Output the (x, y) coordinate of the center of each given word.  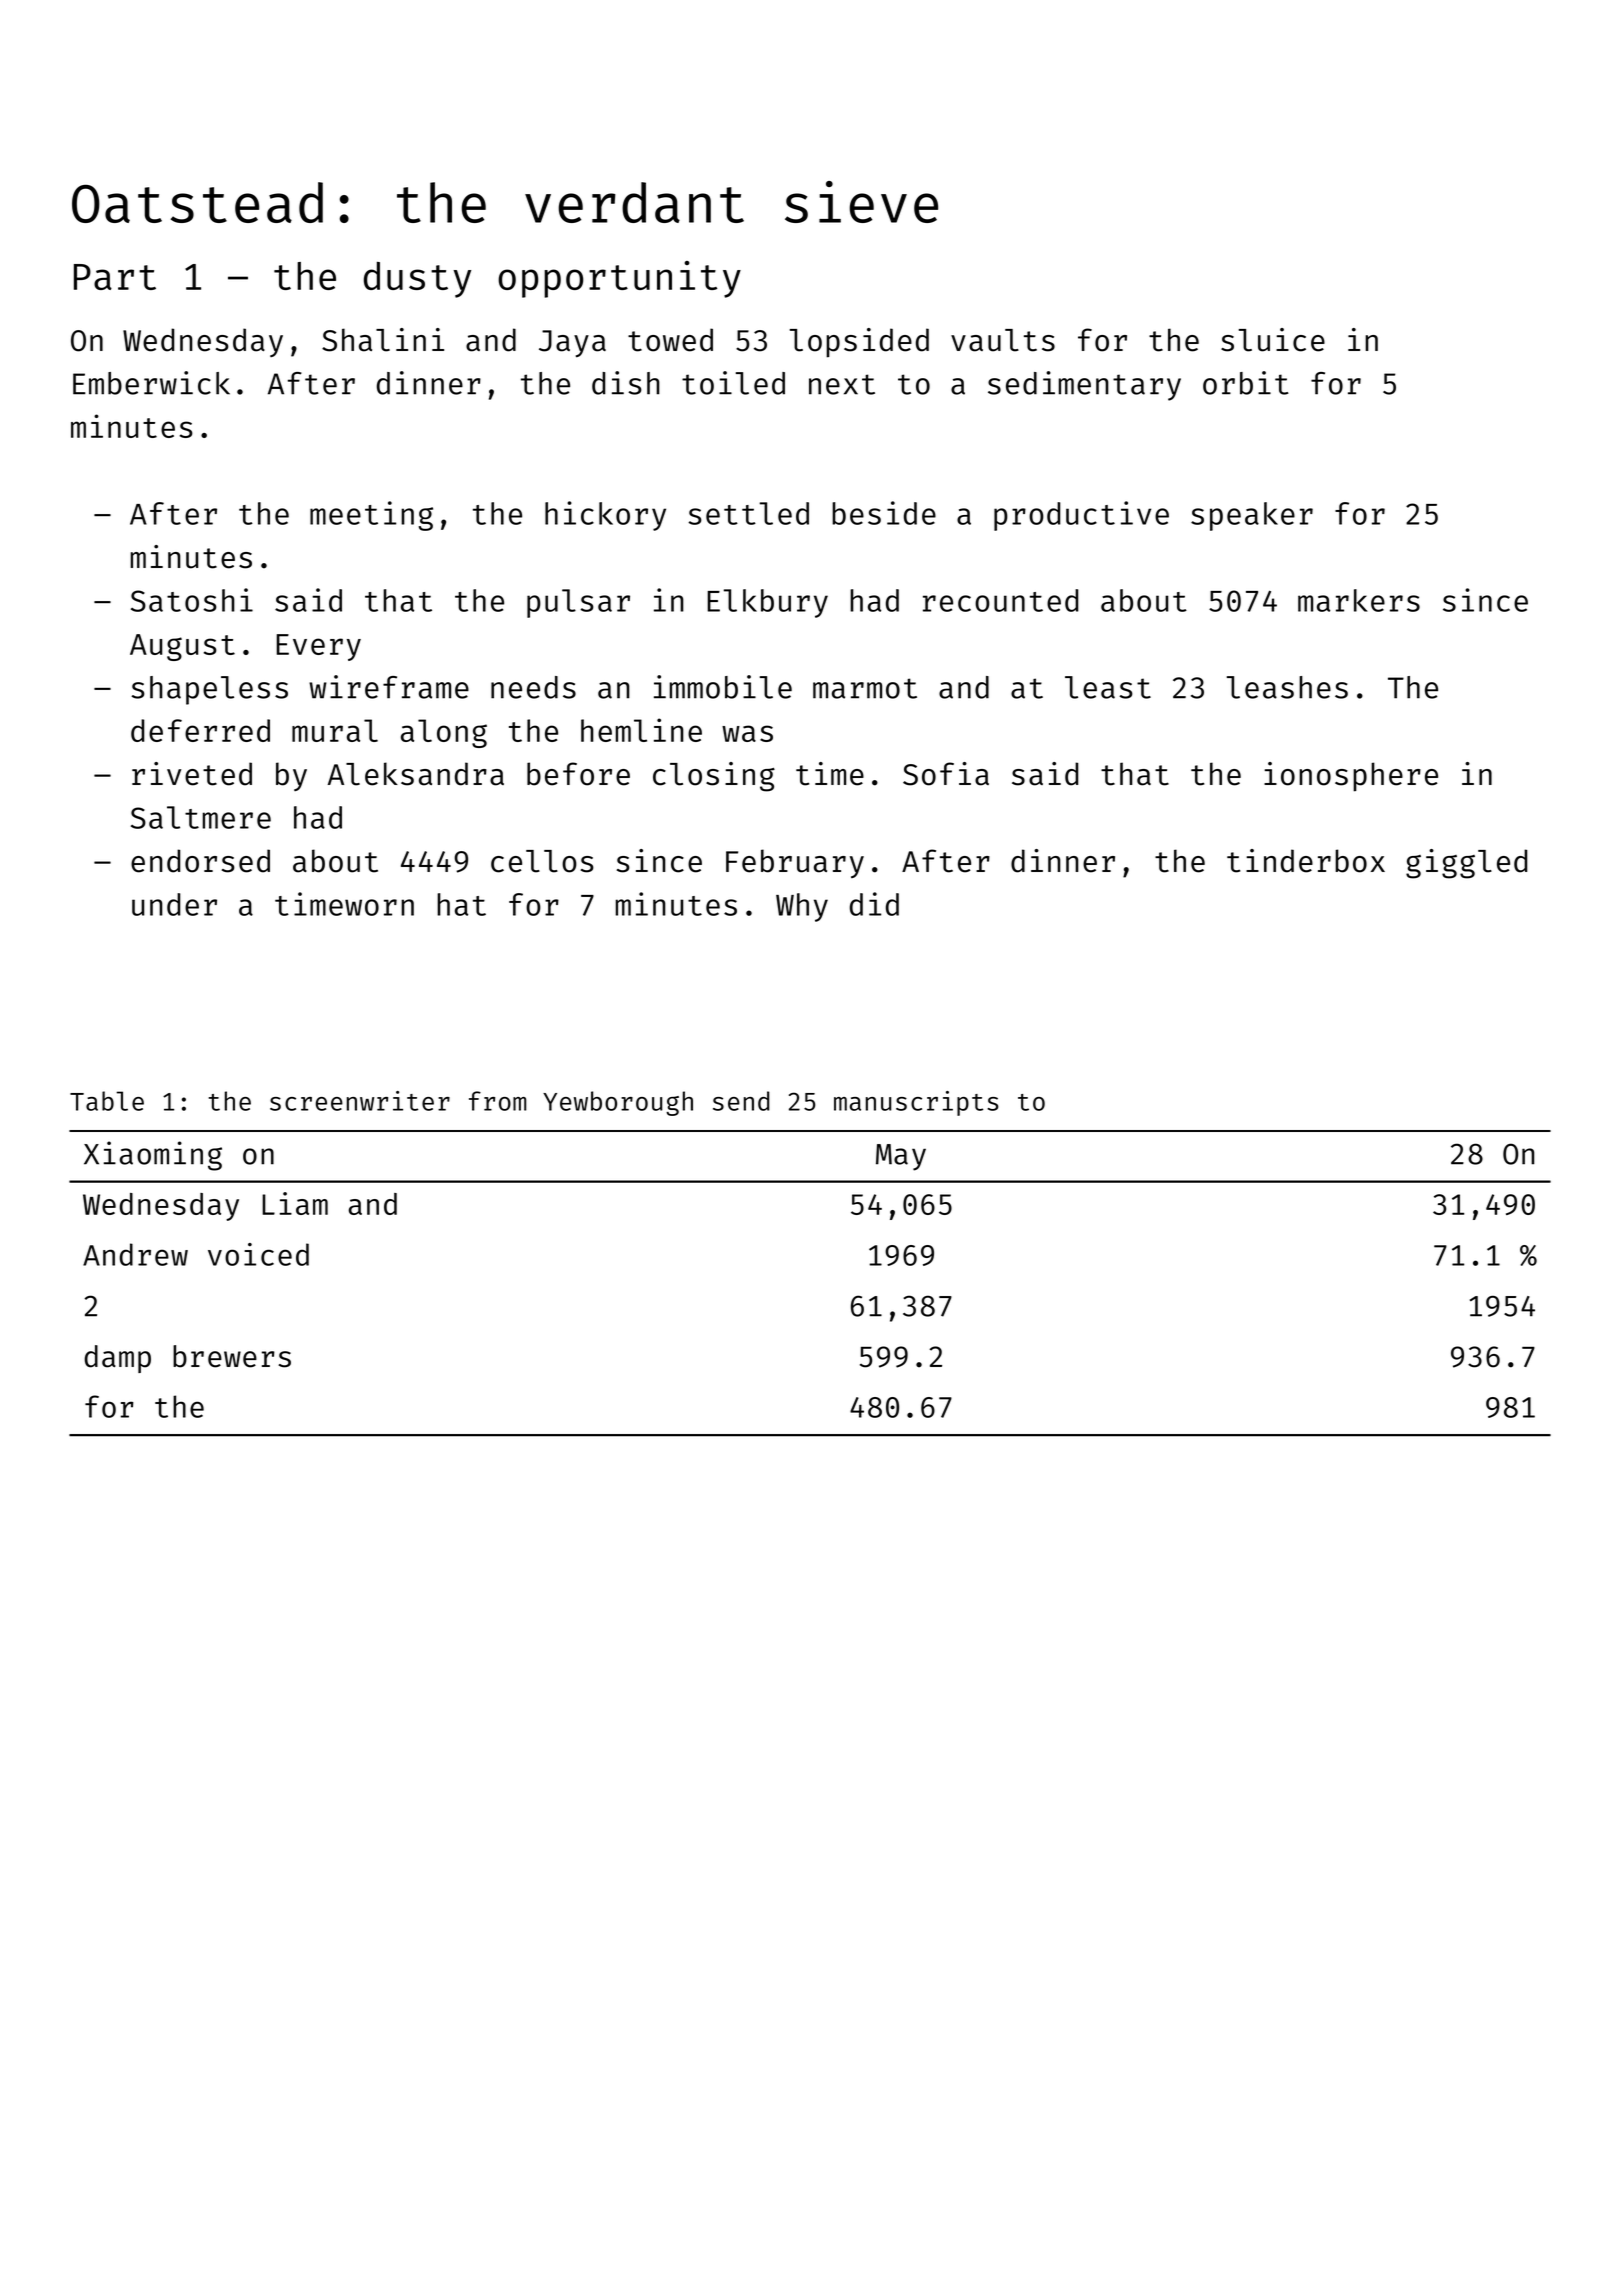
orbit (1246, 383)
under (174, 904)
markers (1359, 600)
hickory (605, 516)
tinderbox (1306, 861)
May (901, 1157)
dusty (417, 280)
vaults (1003, 340)
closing (714, 777)
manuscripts (916, 1103)
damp (117, 1359)
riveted (192, 774)
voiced (258, 1254)
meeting (371, 516)
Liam (295, 1203)
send (741, 1101)
